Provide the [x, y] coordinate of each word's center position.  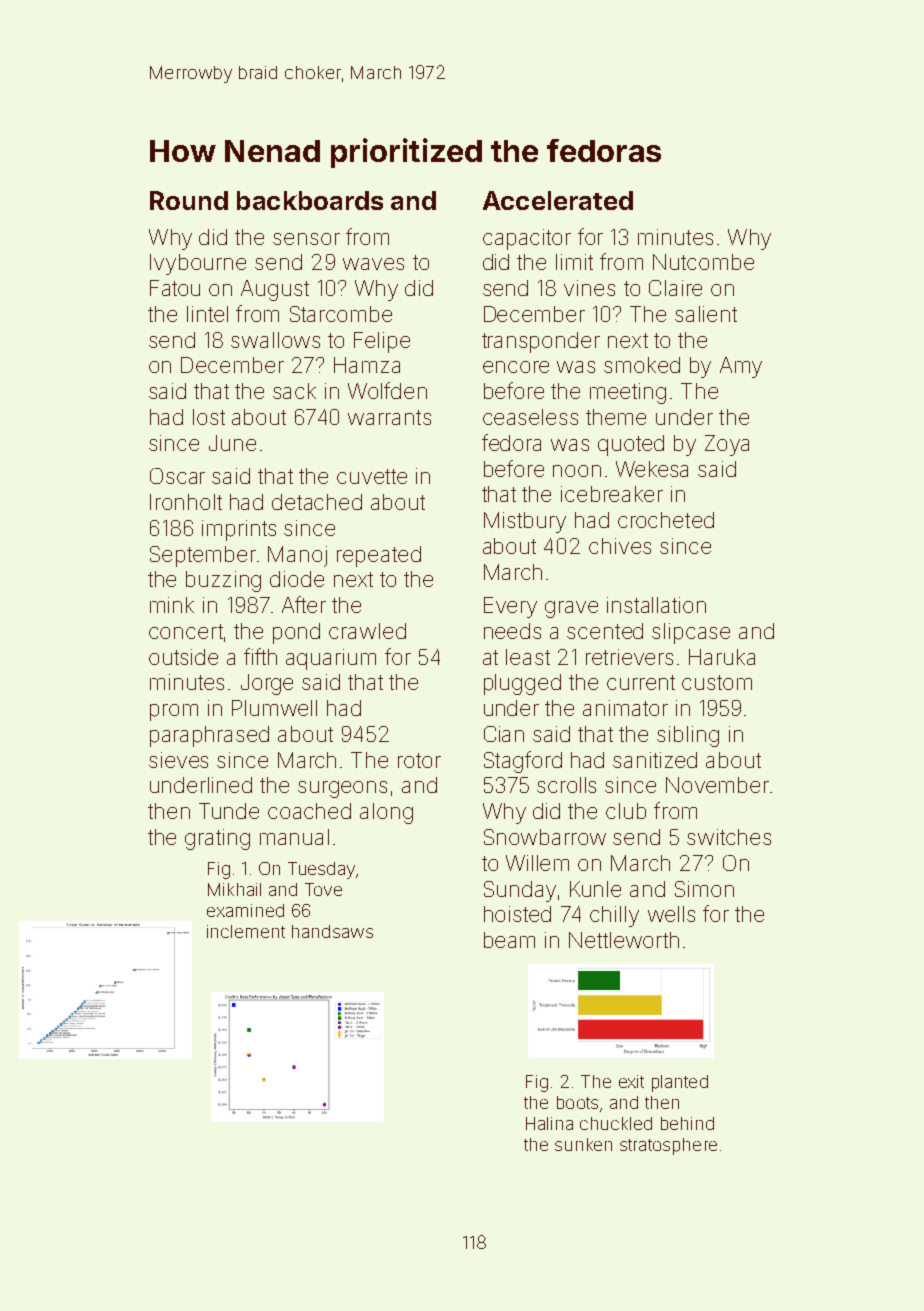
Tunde [229, 811]
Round [189, 200]
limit [574, 262]
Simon [704, 889]
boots [577, 1102]
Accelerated [558, 200]
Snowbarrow [545, 837]
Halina [549, 1123]
